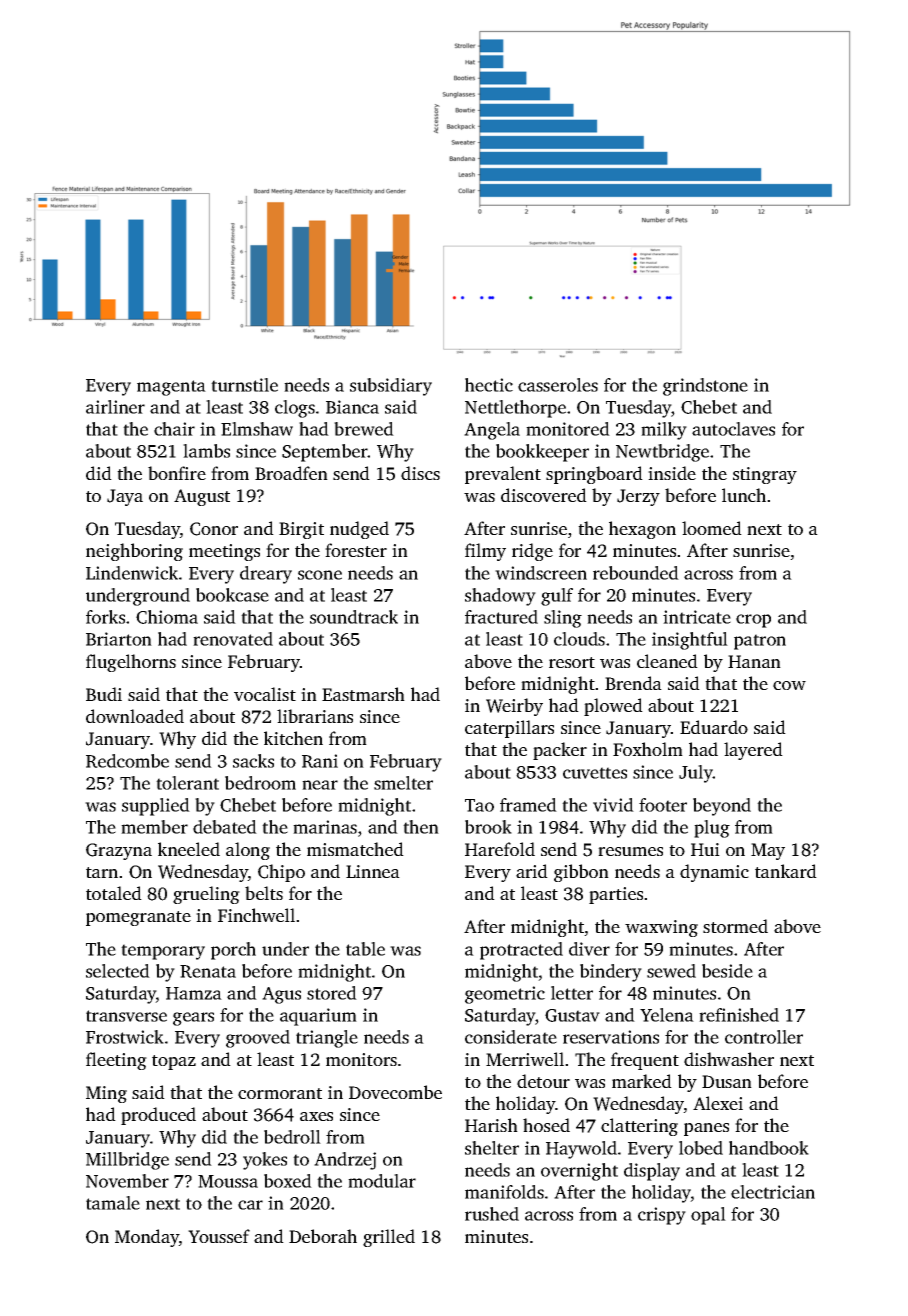 This document has width=908, height=1316. Describe the element at coordinates (363, 694) in the document. I see `Eastmarsh` at that location.
